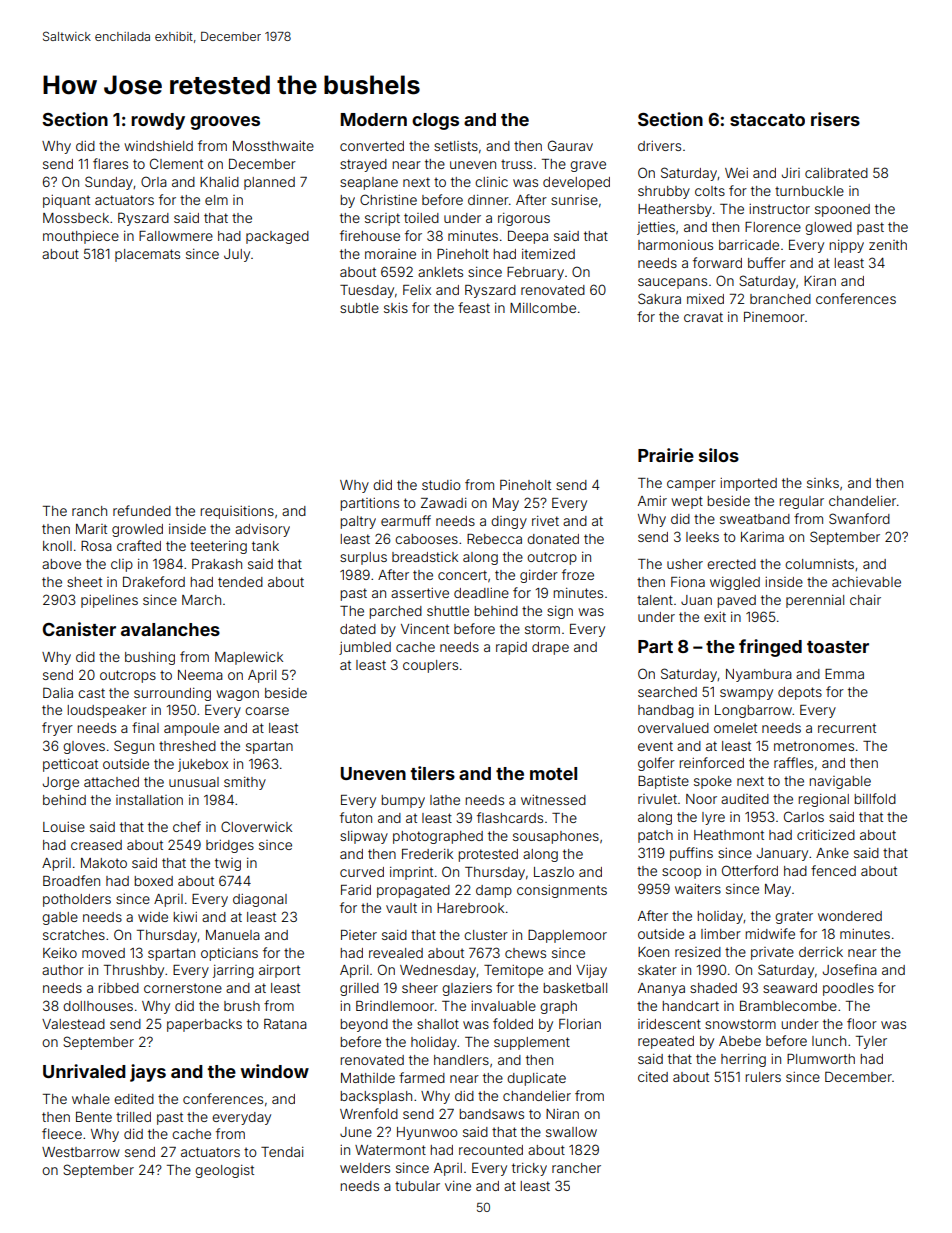  Describe the element at coordinates (826, 835) in the page. I see `criticized` at that location.
